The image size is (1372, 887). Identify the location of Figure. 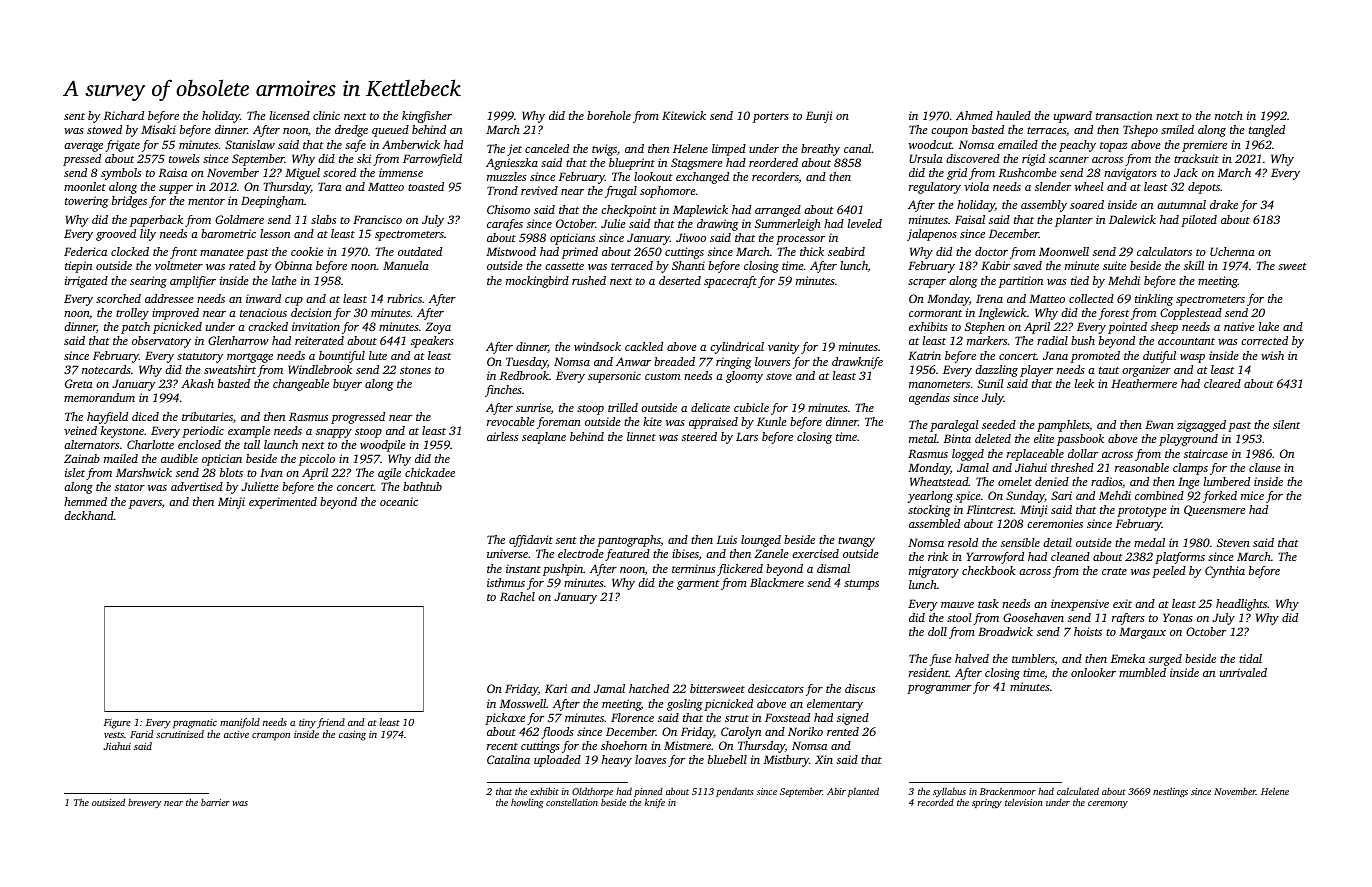
(117, 724).
